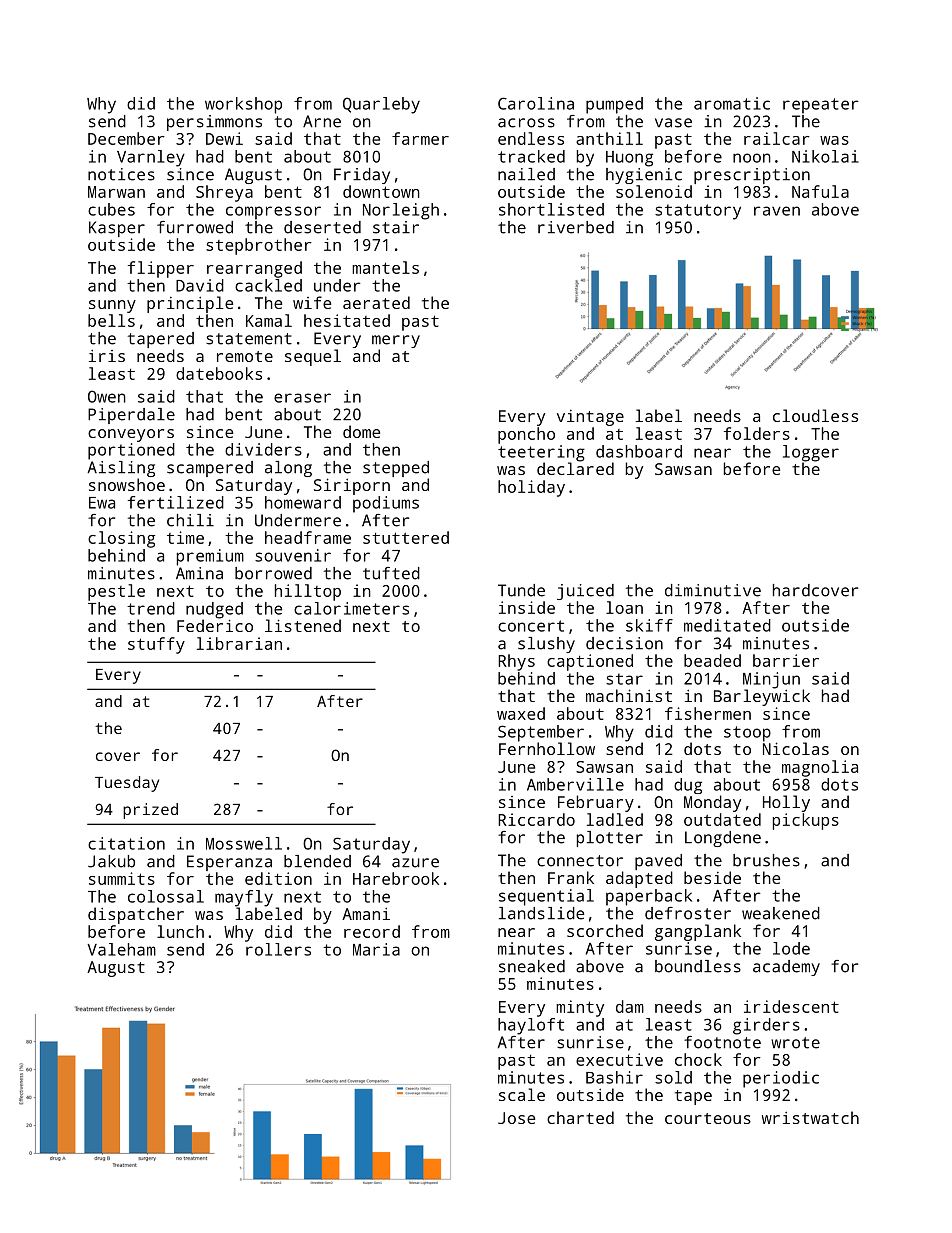 This page has height=1233, width=952. Describe the element at coordinates (121, 949) in the page. I see `Valeham` at that location.
